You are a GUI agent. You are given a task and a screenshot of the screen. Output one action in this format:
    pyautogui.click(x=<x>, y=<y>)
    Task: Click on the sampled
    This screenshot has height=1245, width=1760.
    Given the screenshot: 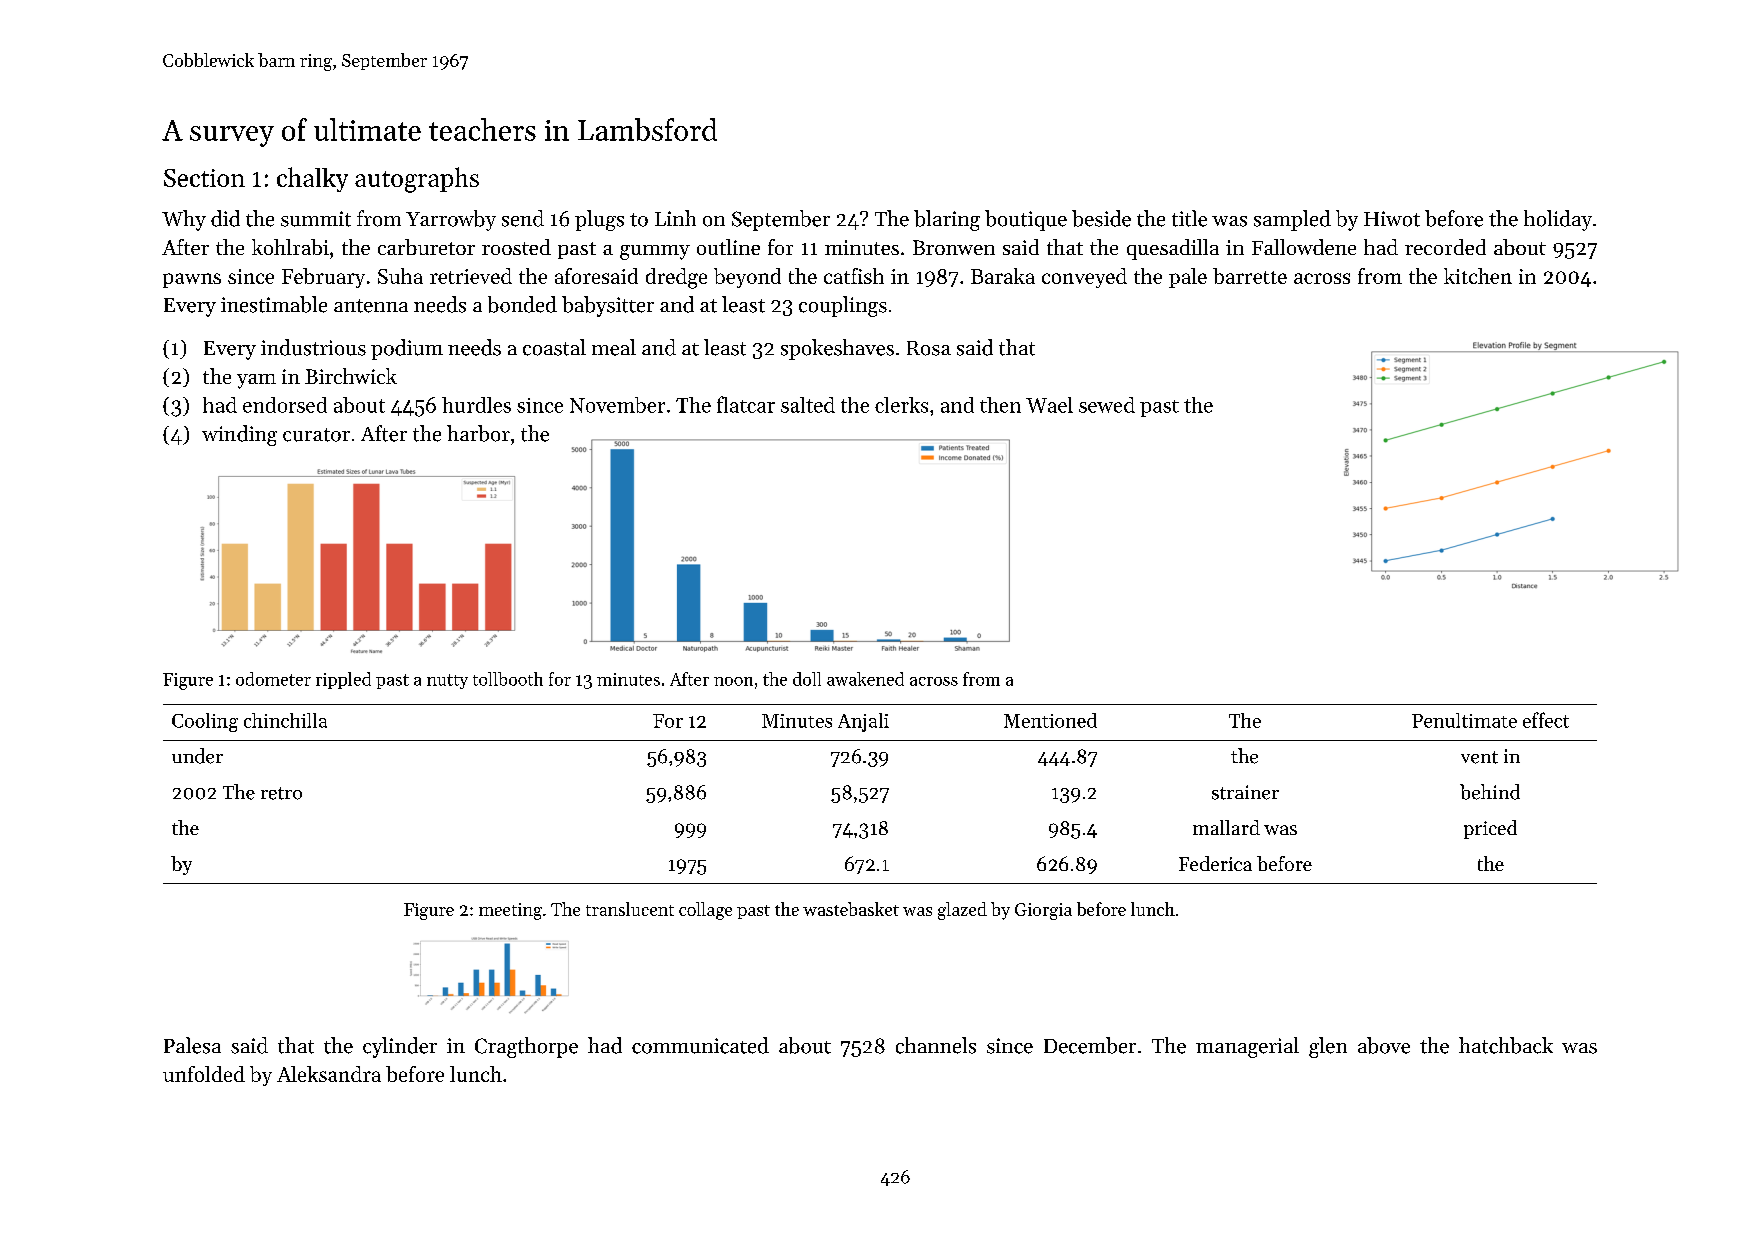 What is the action you would take?
    pyautogui.click(x=1292, y=220)
